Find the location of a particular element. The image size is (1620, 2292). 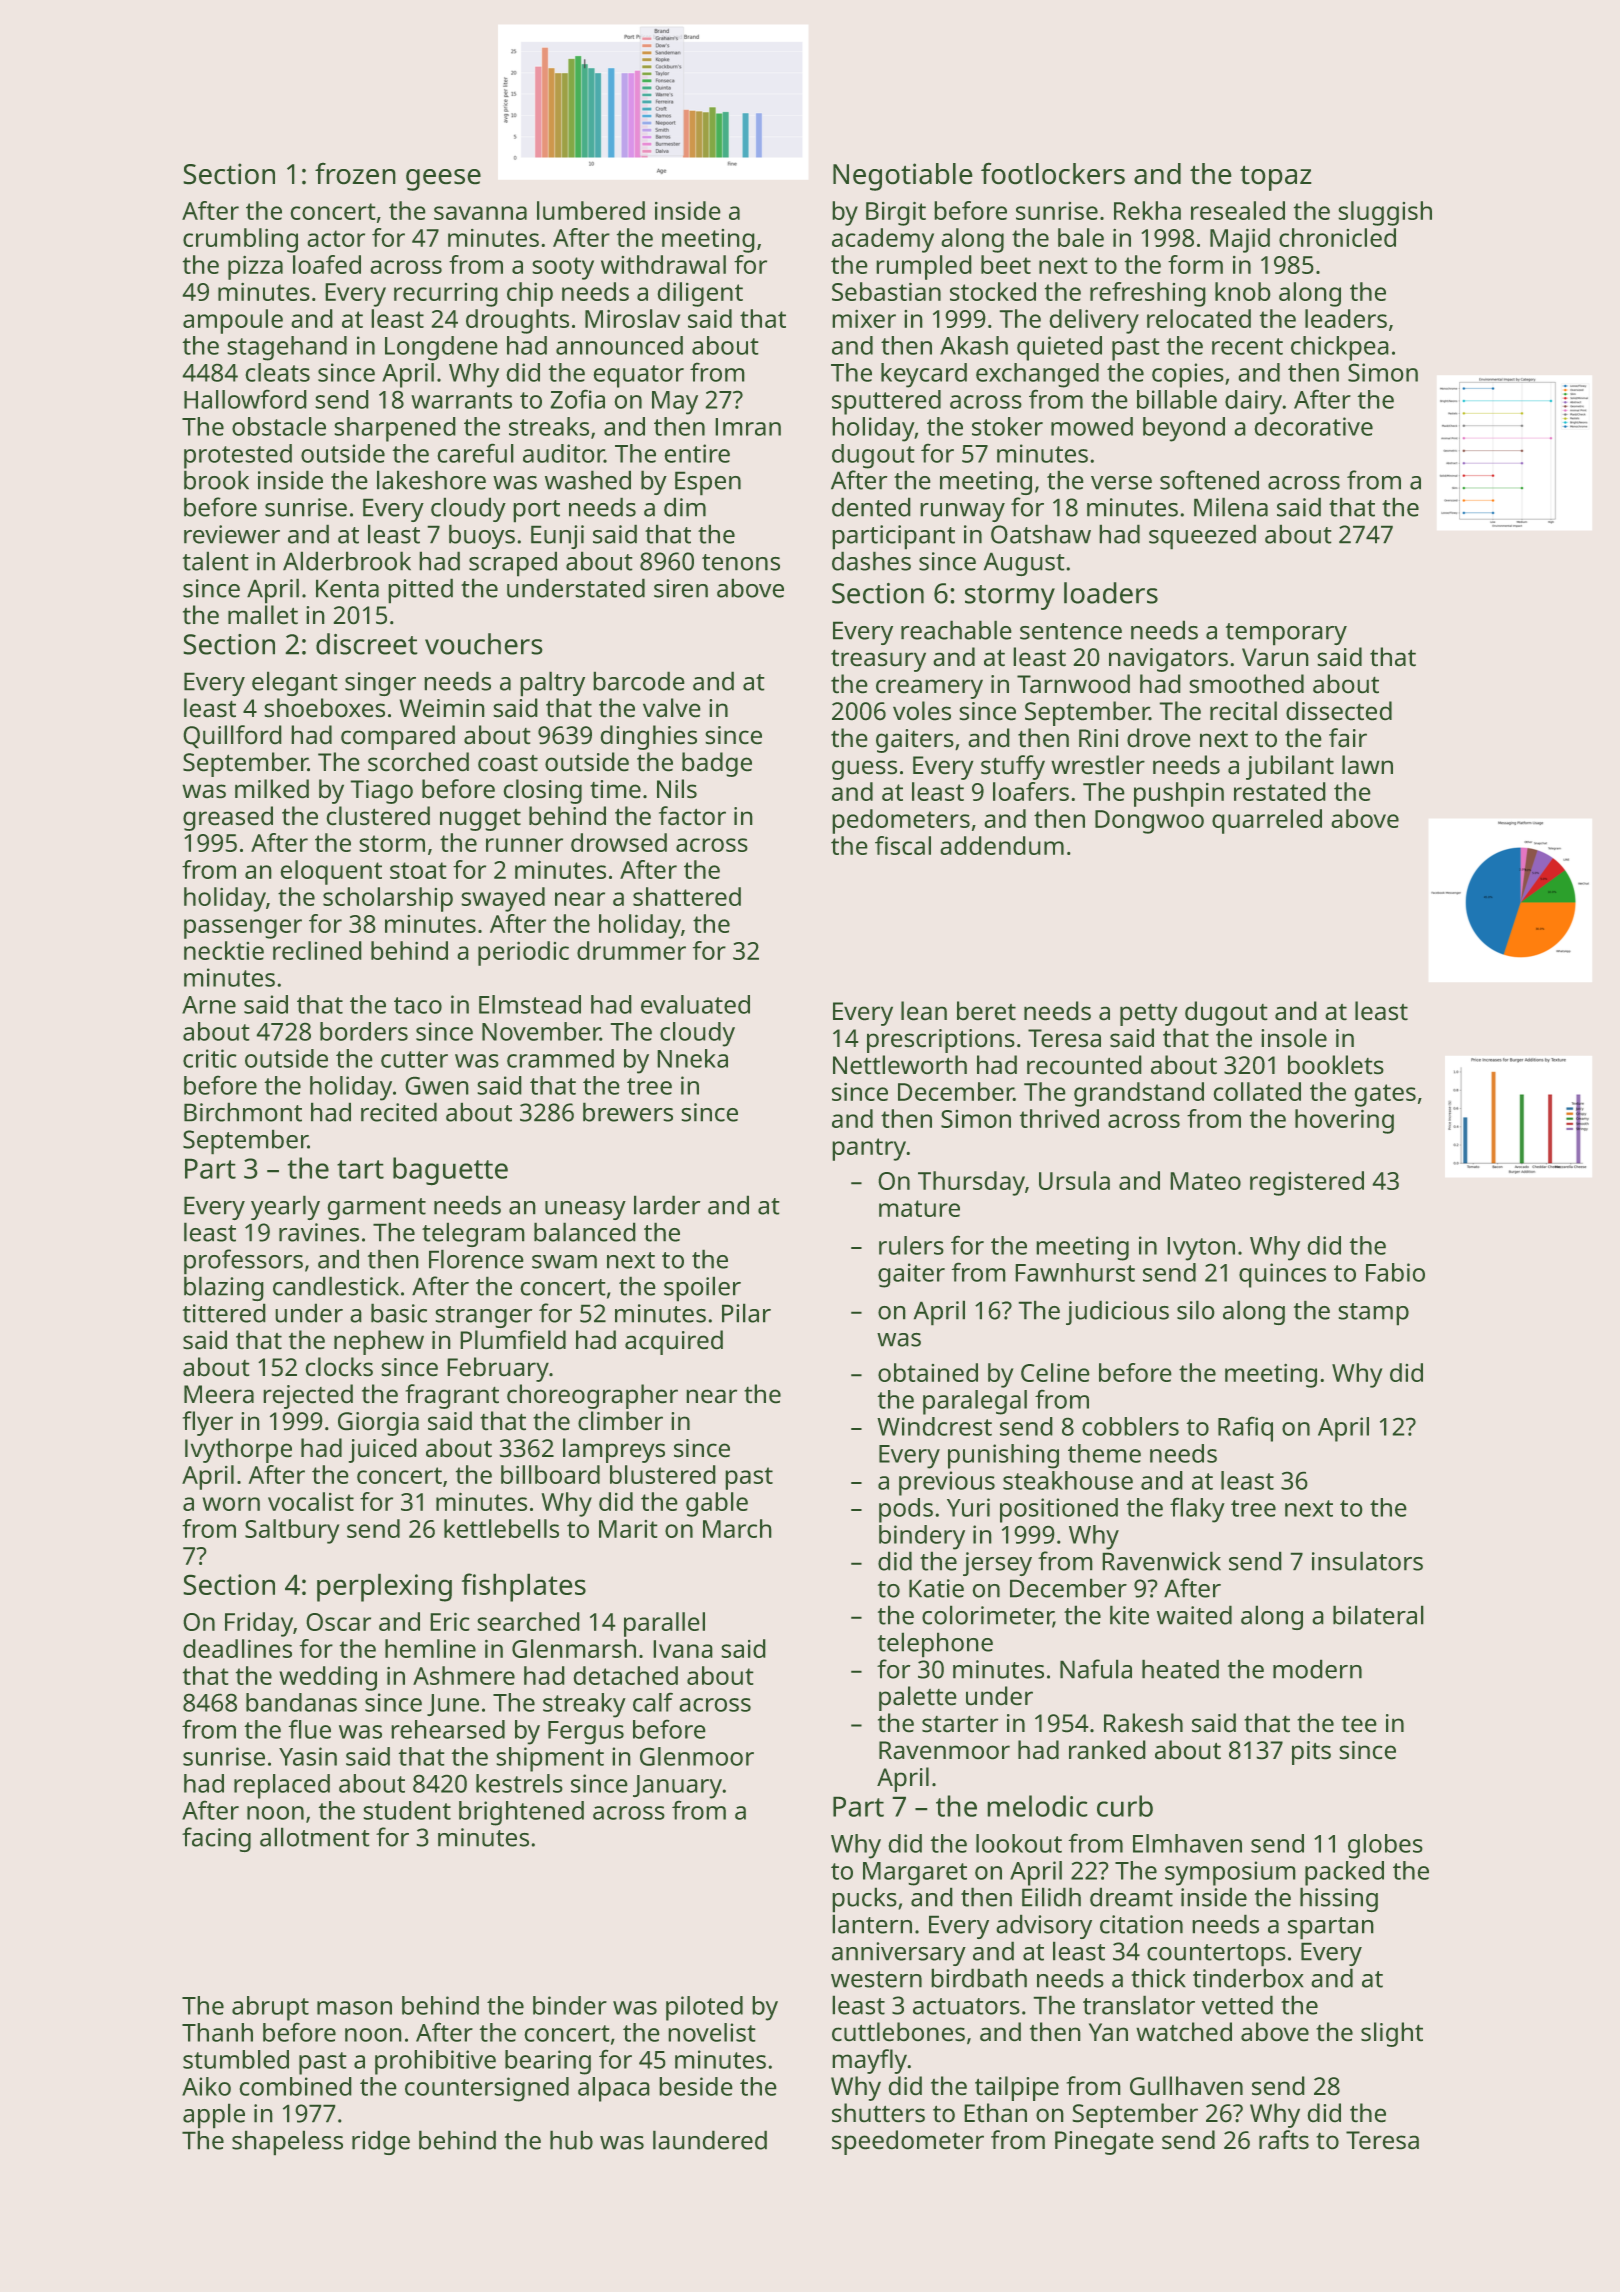

topaz is located at coordinates (1276, 178).
